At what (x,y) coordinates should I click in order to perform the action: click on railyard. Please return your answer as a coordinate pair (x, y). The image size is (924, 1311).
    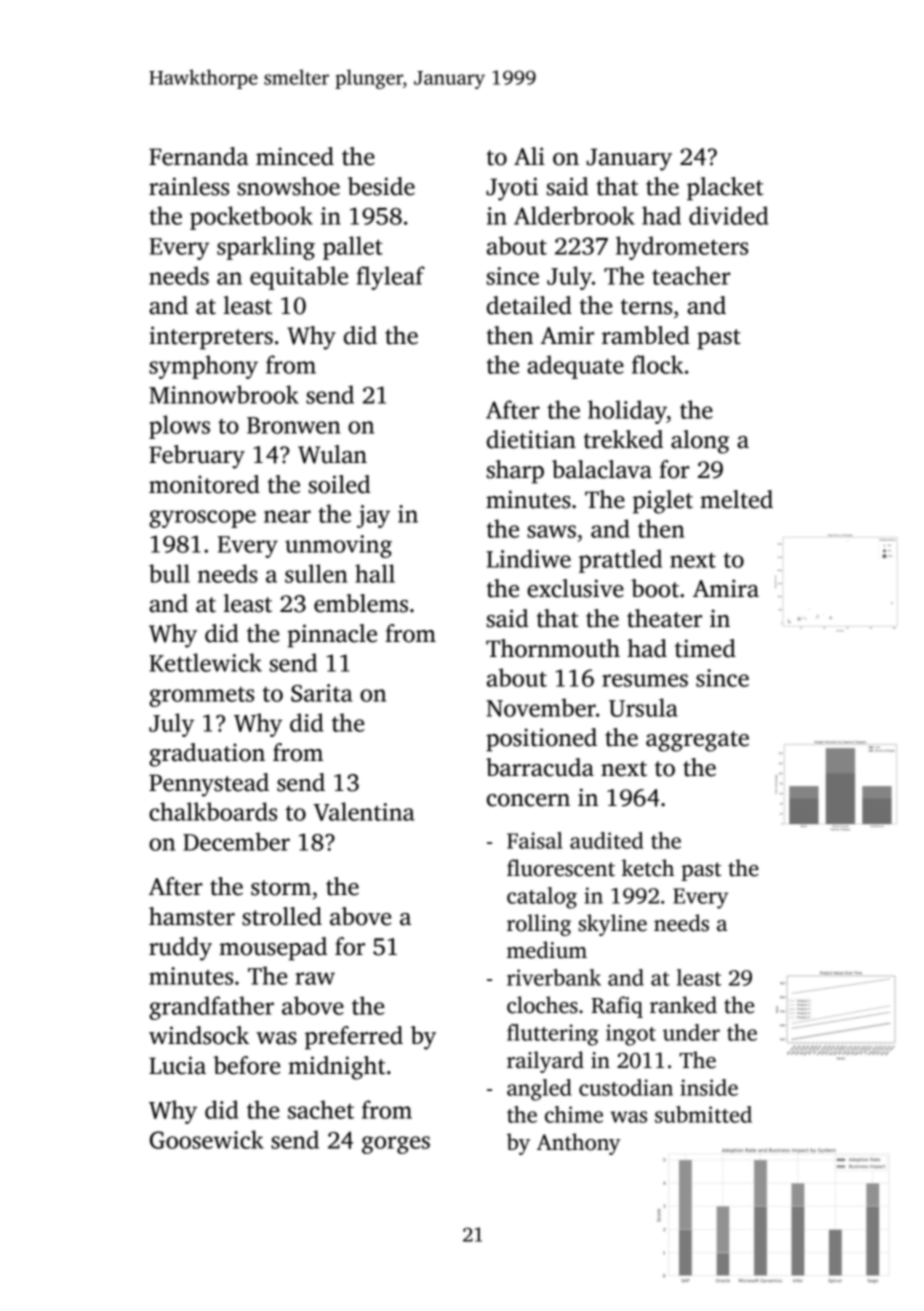
    Looking at the image, I should click on (545, 1062).
